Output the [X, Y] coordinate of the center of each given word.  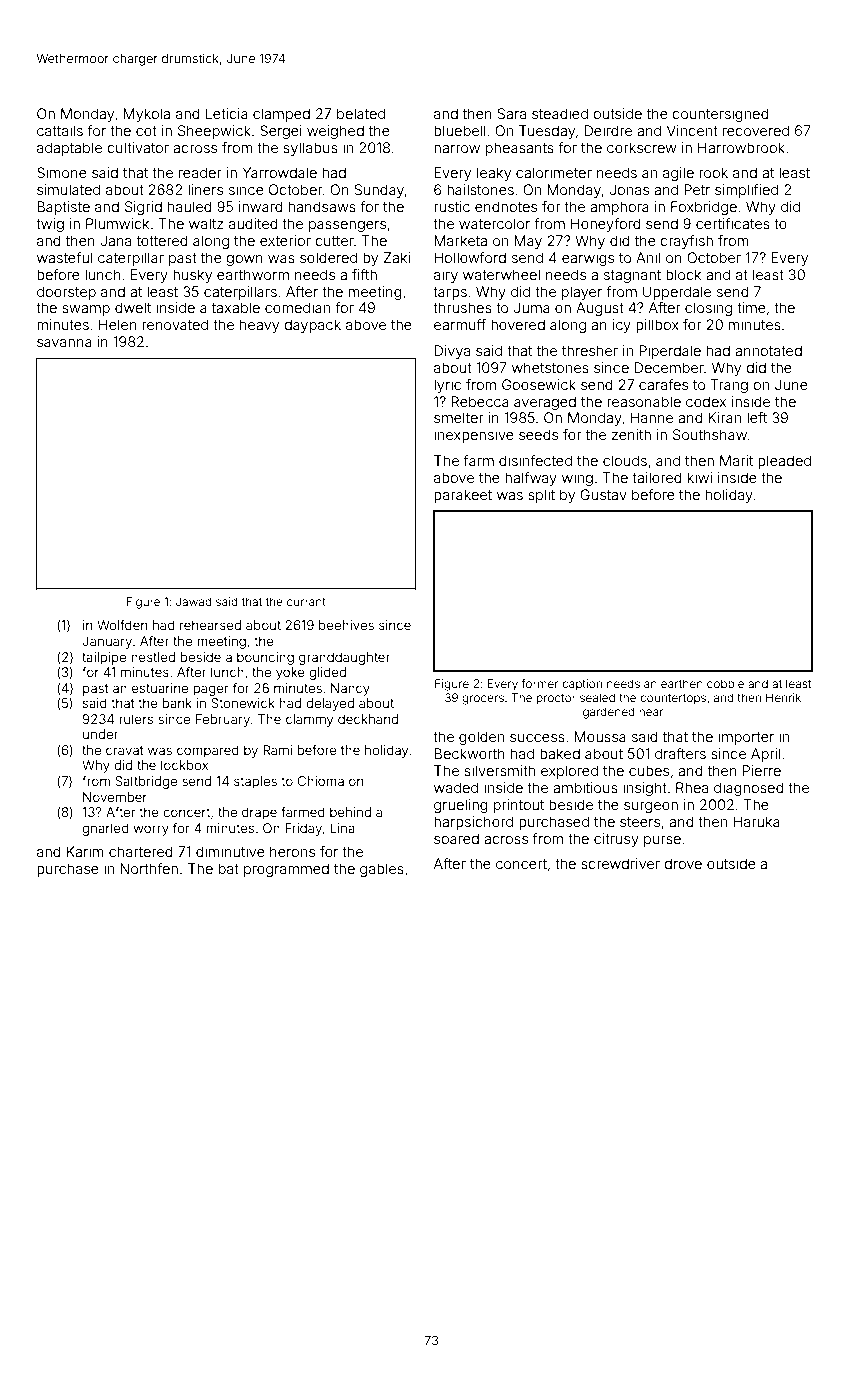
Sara [511, 113]
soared [456, 838]
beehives [346, 625]
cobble [725, 683]
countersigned [720, 115]
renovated [175, 324]
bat [229, 868]
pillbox [657, 326]
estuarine [160, 688]
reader [200, 172]
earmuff [460, 324]
